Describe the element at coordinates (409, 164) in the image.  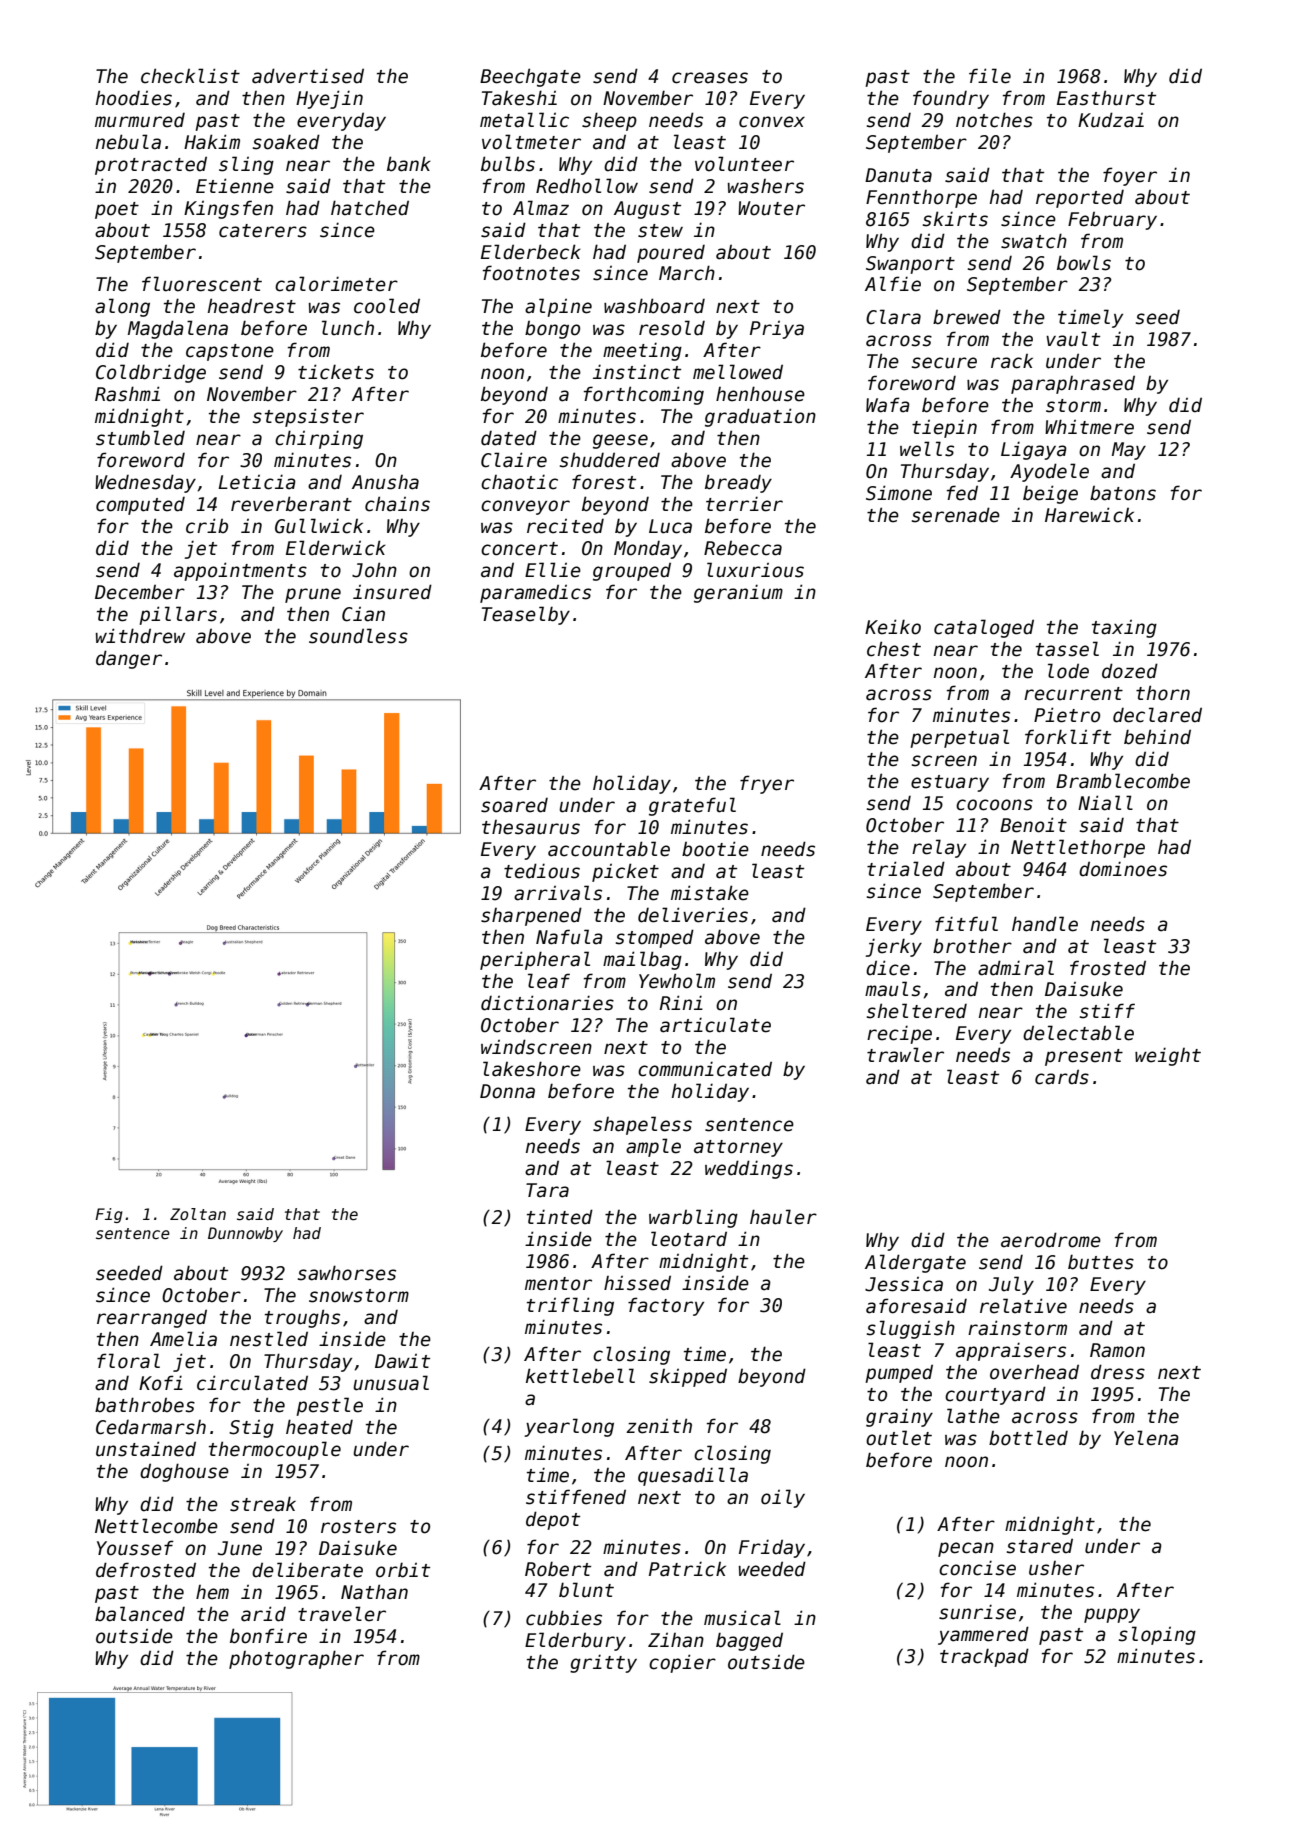
I see `bank` at that location.
